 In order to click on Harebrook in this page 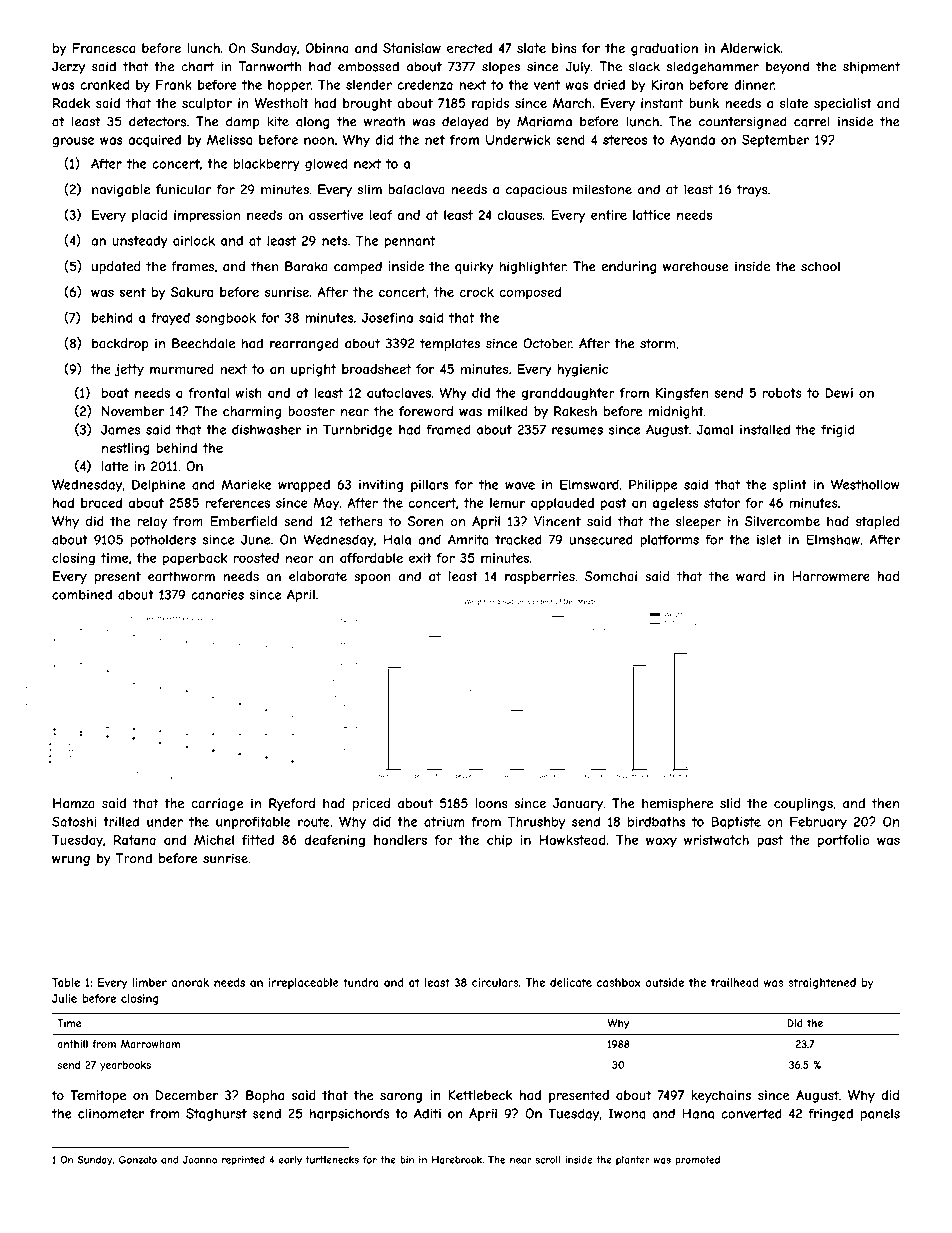, I will do `click(457, 1160)`.
